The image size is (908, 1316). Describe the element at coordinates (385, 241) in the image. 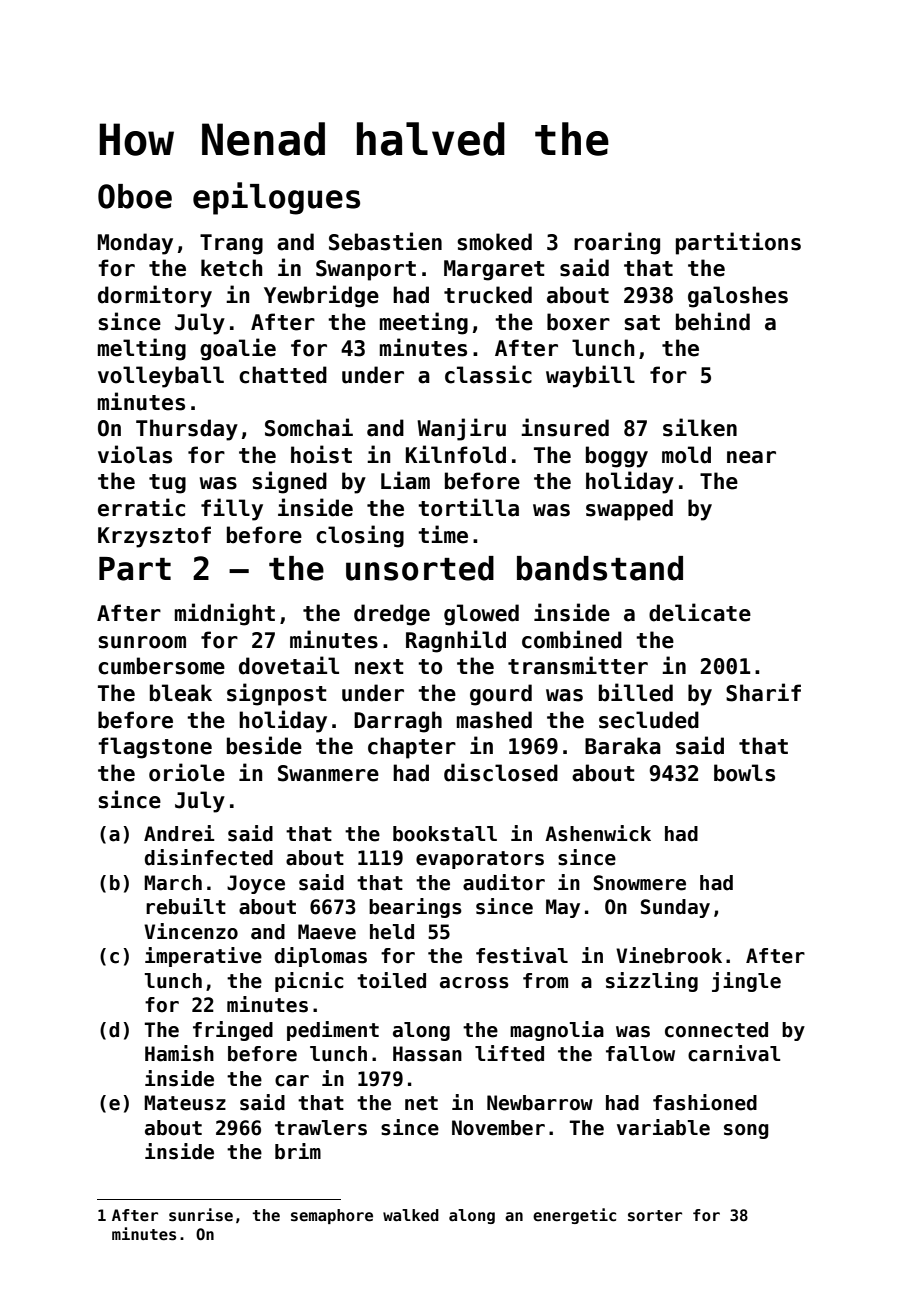

I see `Sebastien` at that location.
